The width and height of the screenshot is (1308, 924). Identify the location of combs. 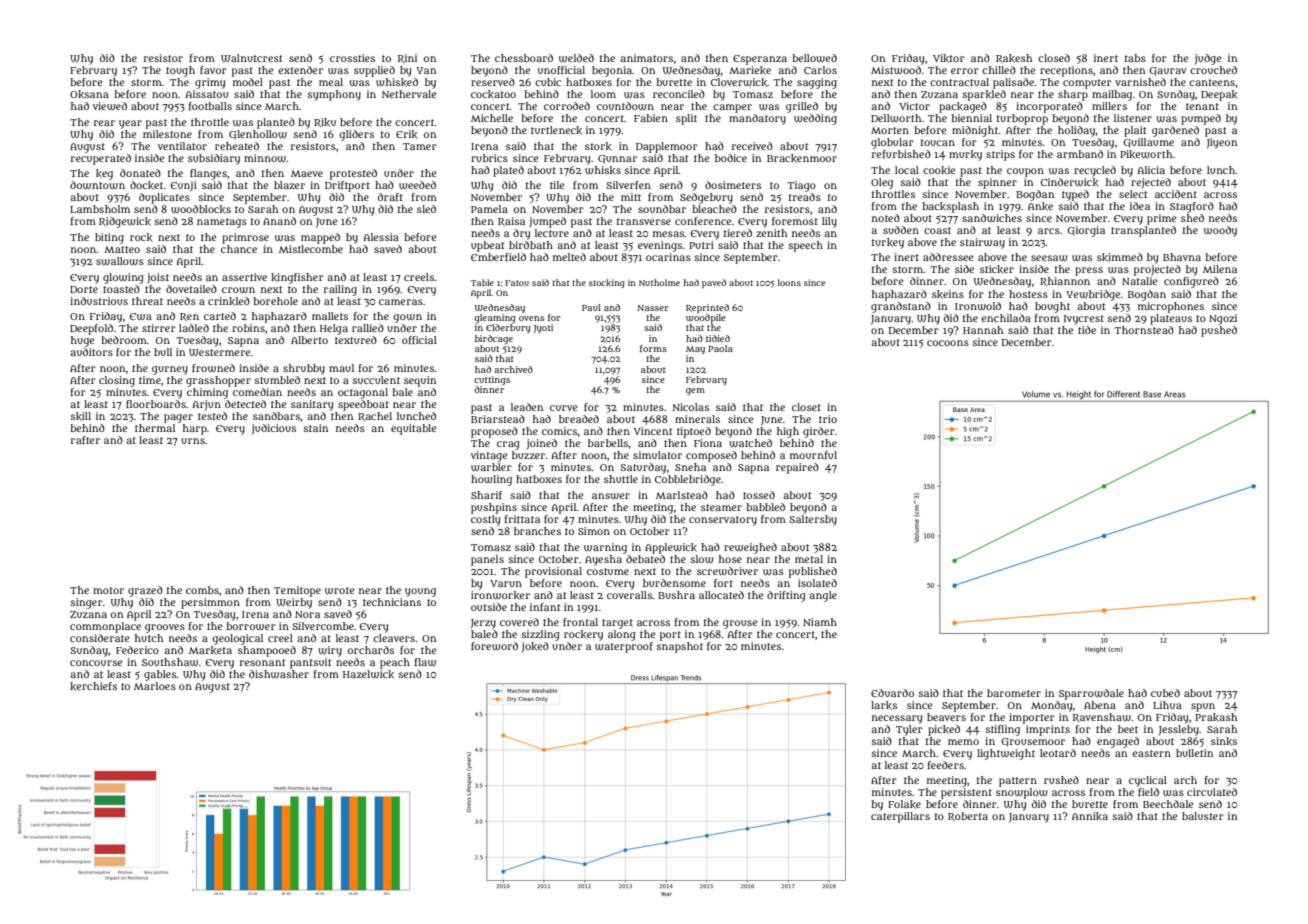
(202, 590).
